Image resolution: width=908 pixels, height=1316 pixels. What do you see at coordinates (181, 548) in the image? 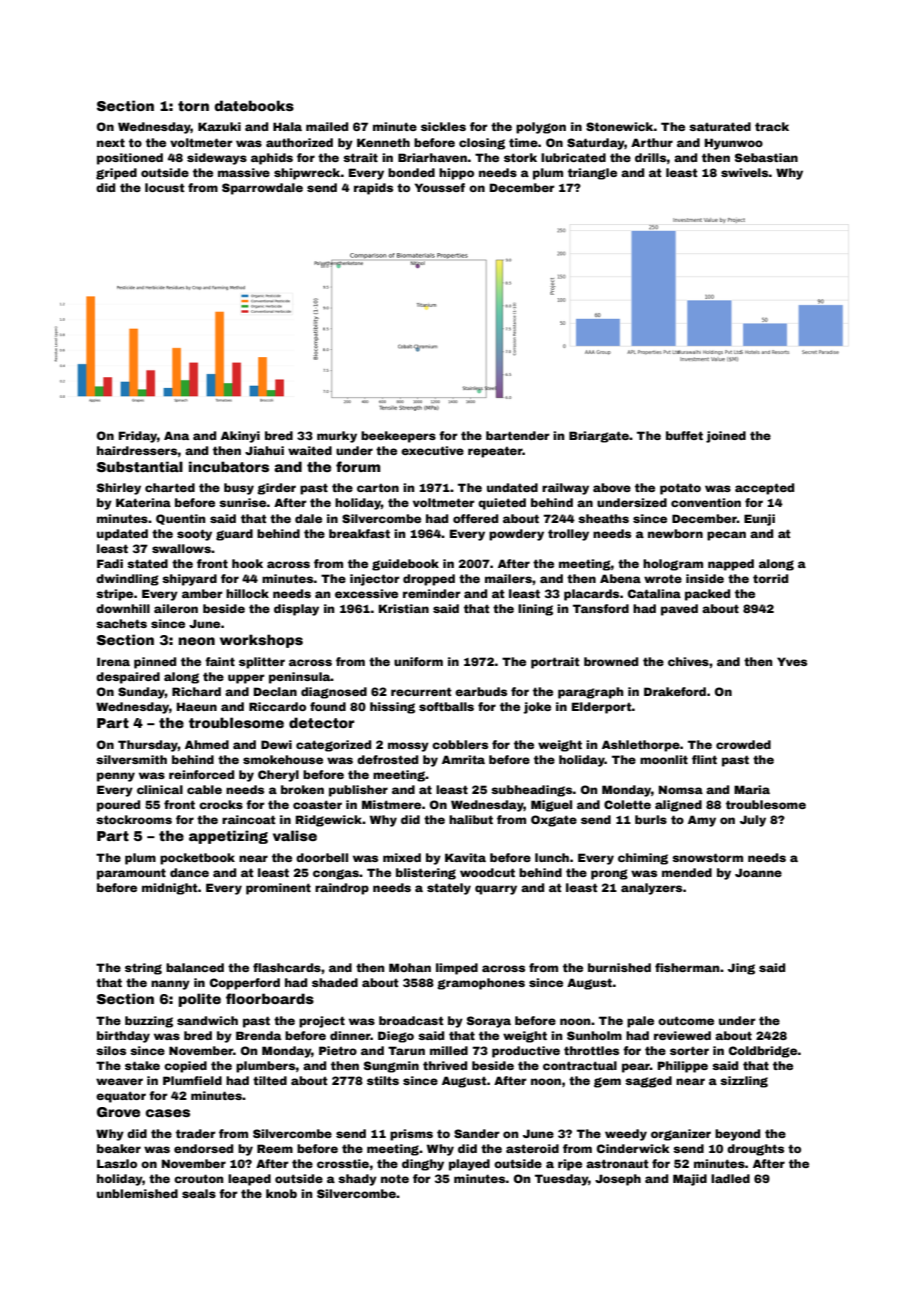
I see `swallows` at bounding box center [181, 548].
